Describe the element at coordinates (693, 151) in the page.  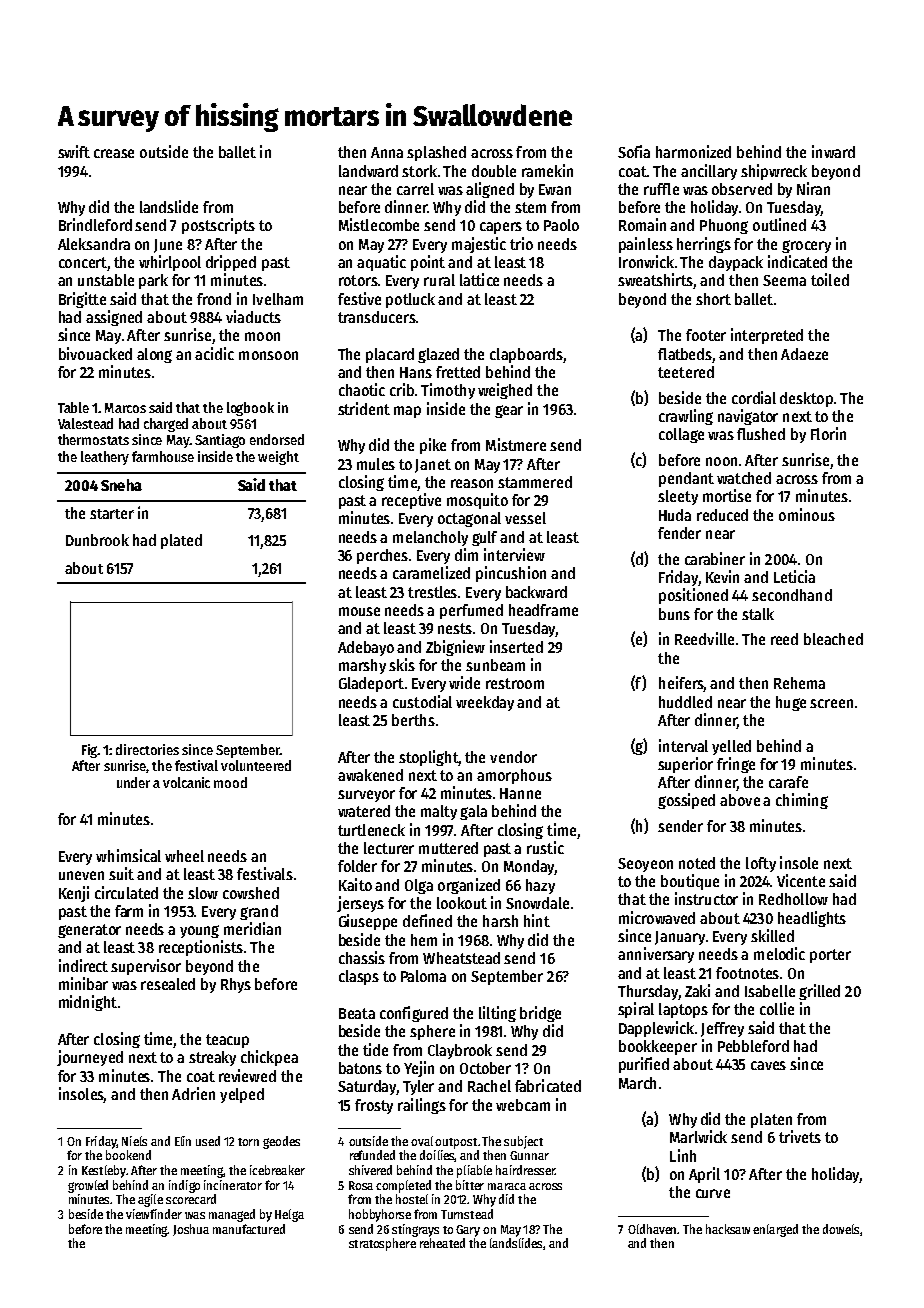
I see `harmonized` at that location.
